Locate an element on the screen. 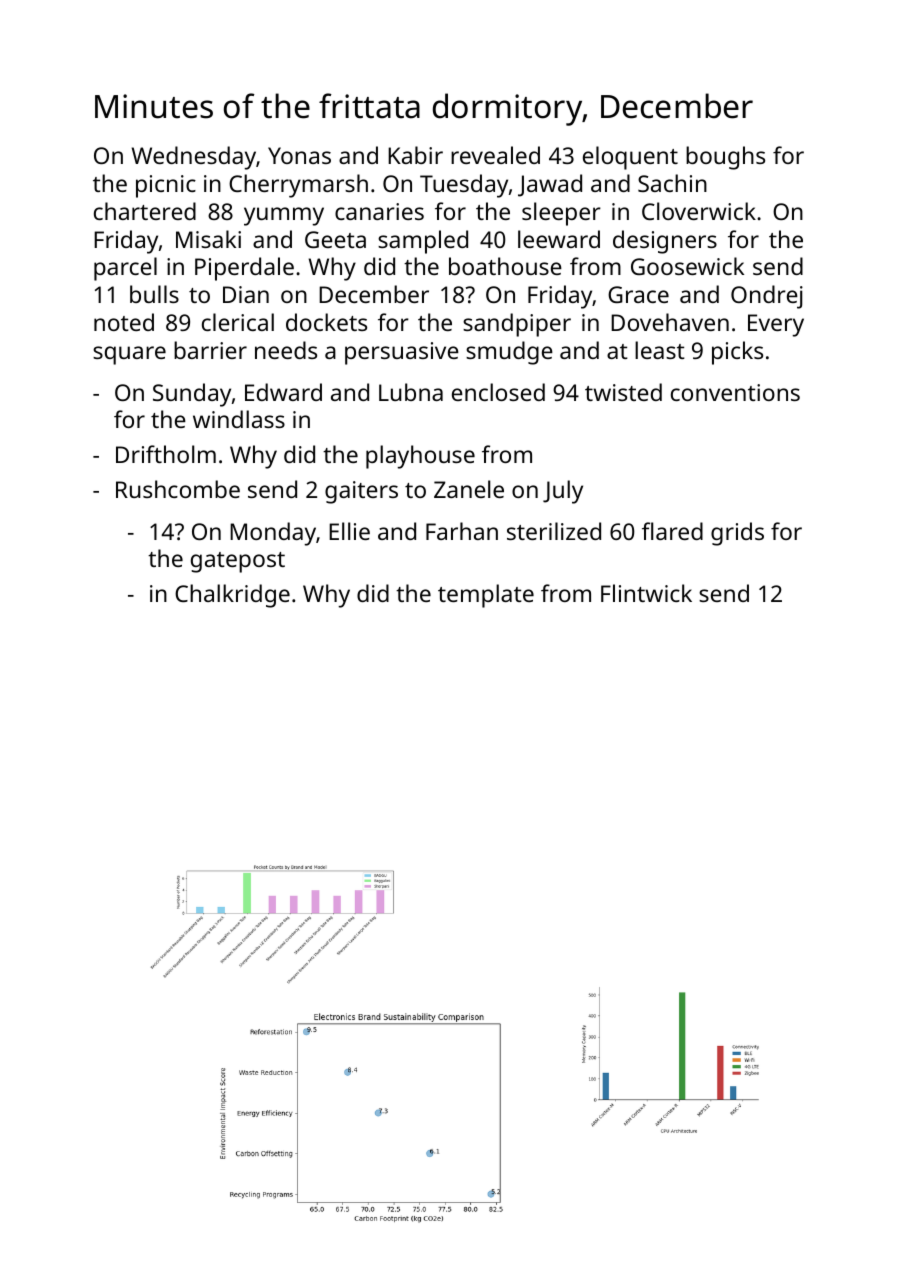  Cloverwick is located at coordinates (699, 211).
